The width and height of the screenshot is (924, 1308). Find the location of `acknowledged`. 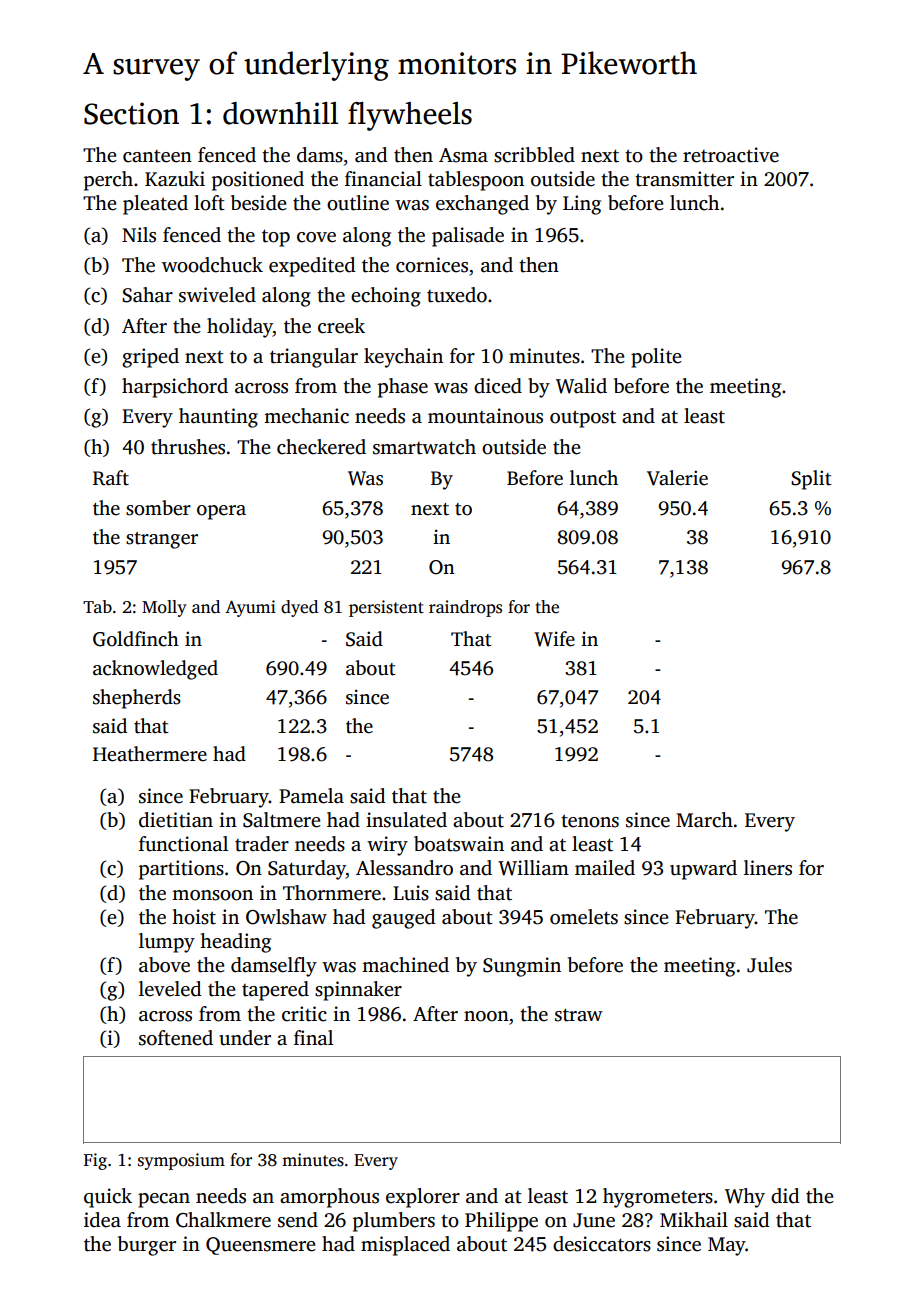

acknowledged is located at coordinates (155, 670).
